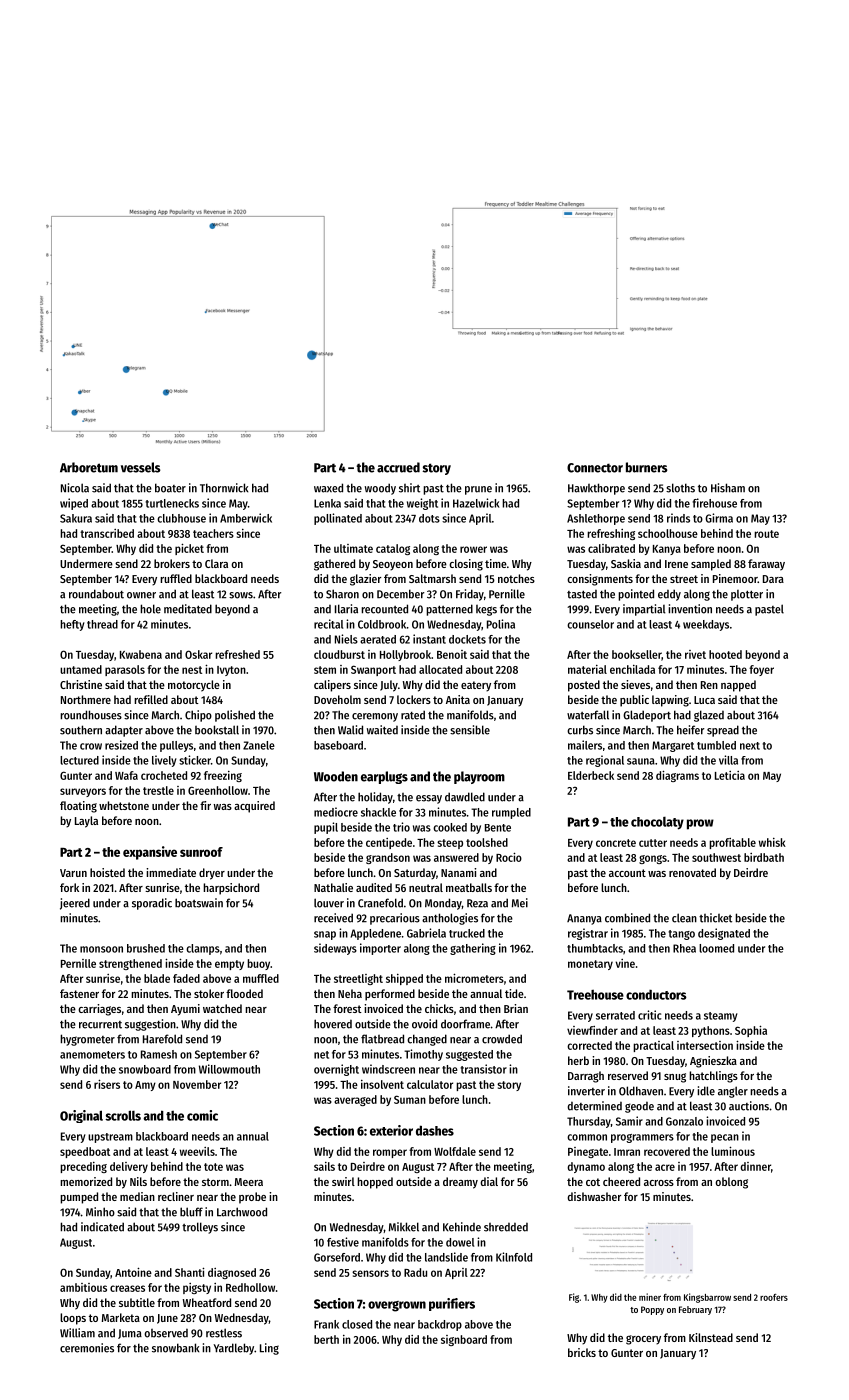 The height and width of the screenshot is (1400, 849). What do you see at coordinates (150, 853) in the screenshot?
I see `expansive` at bounding box center [150, 853].
